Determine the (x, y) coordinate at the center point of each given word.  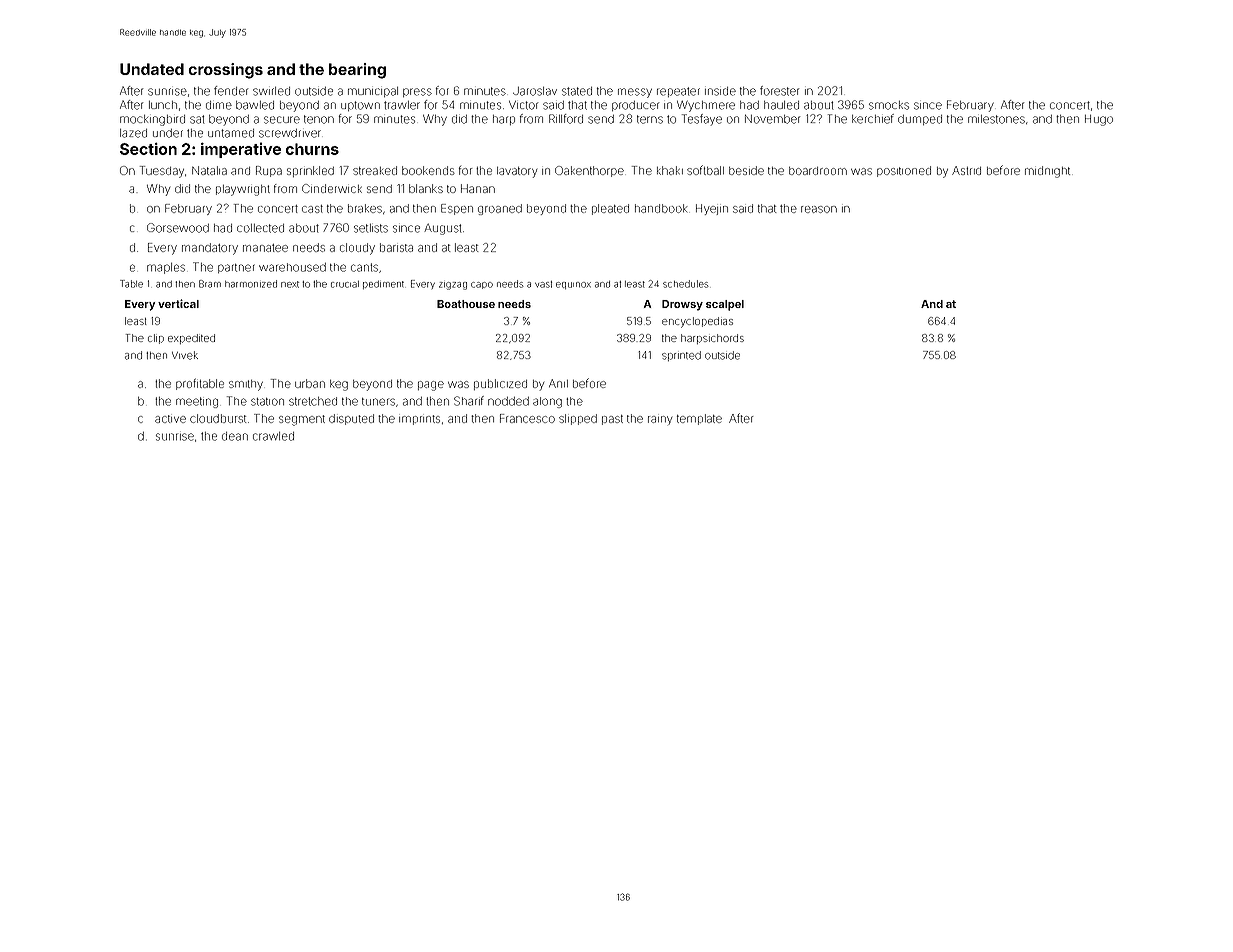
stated (577, 91)
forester (779, 91)
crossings (226, 71)
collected (260, 228)
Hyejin (712, 209)
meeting (197, 402)
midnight (1047, 172)
